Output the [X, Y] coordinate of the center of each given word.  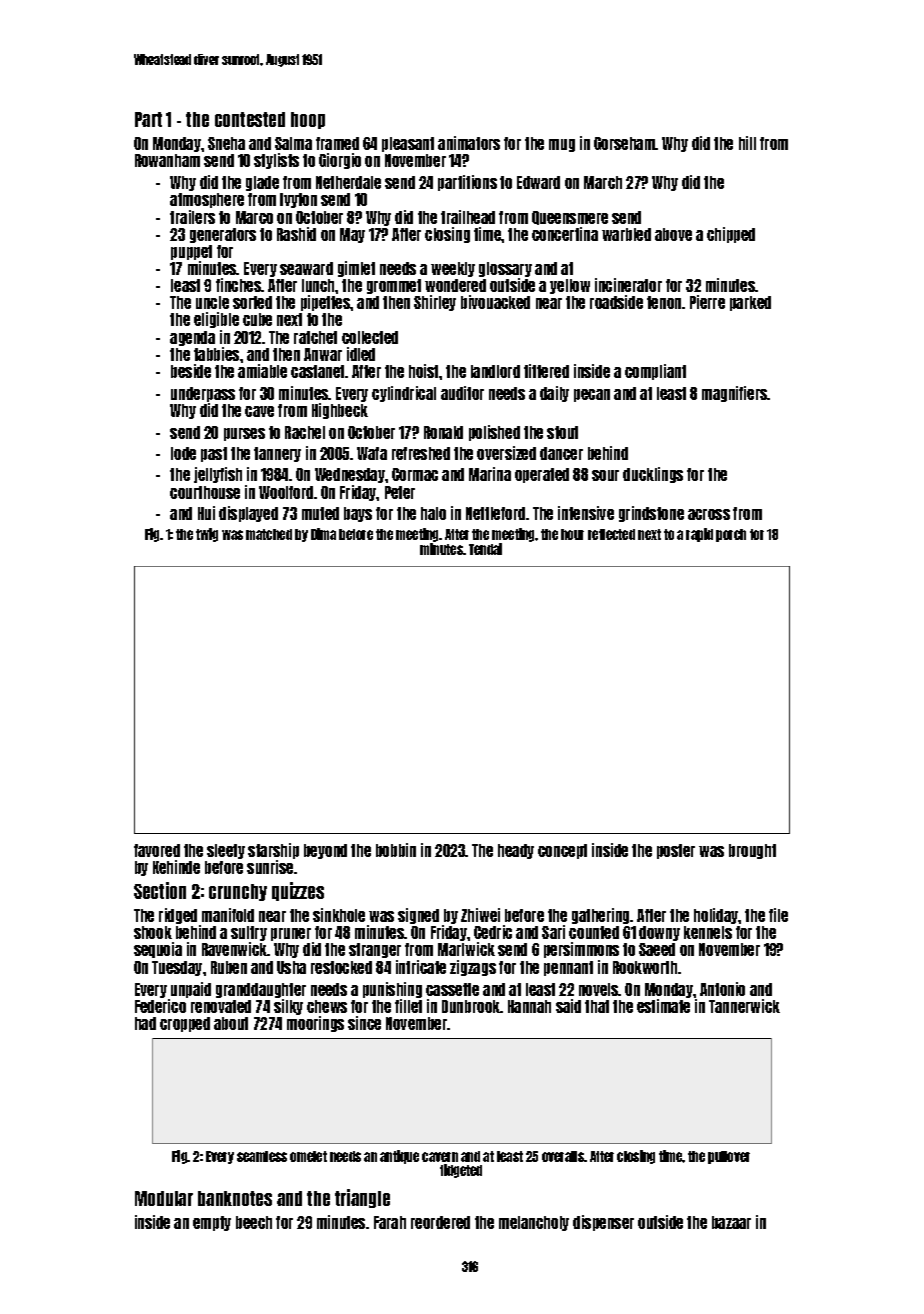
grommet [394, 286]
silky [288, 1007]
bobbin [396, 850]
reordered [440, 1222]
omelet [308, 1156]
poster [676, 851]
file [778, 915]
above [673, 234]
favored [157, 850]
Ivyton [298, 200]
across [709, 514]
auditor [462, 393]
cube [257, 319]
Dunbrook [471, 1006]
